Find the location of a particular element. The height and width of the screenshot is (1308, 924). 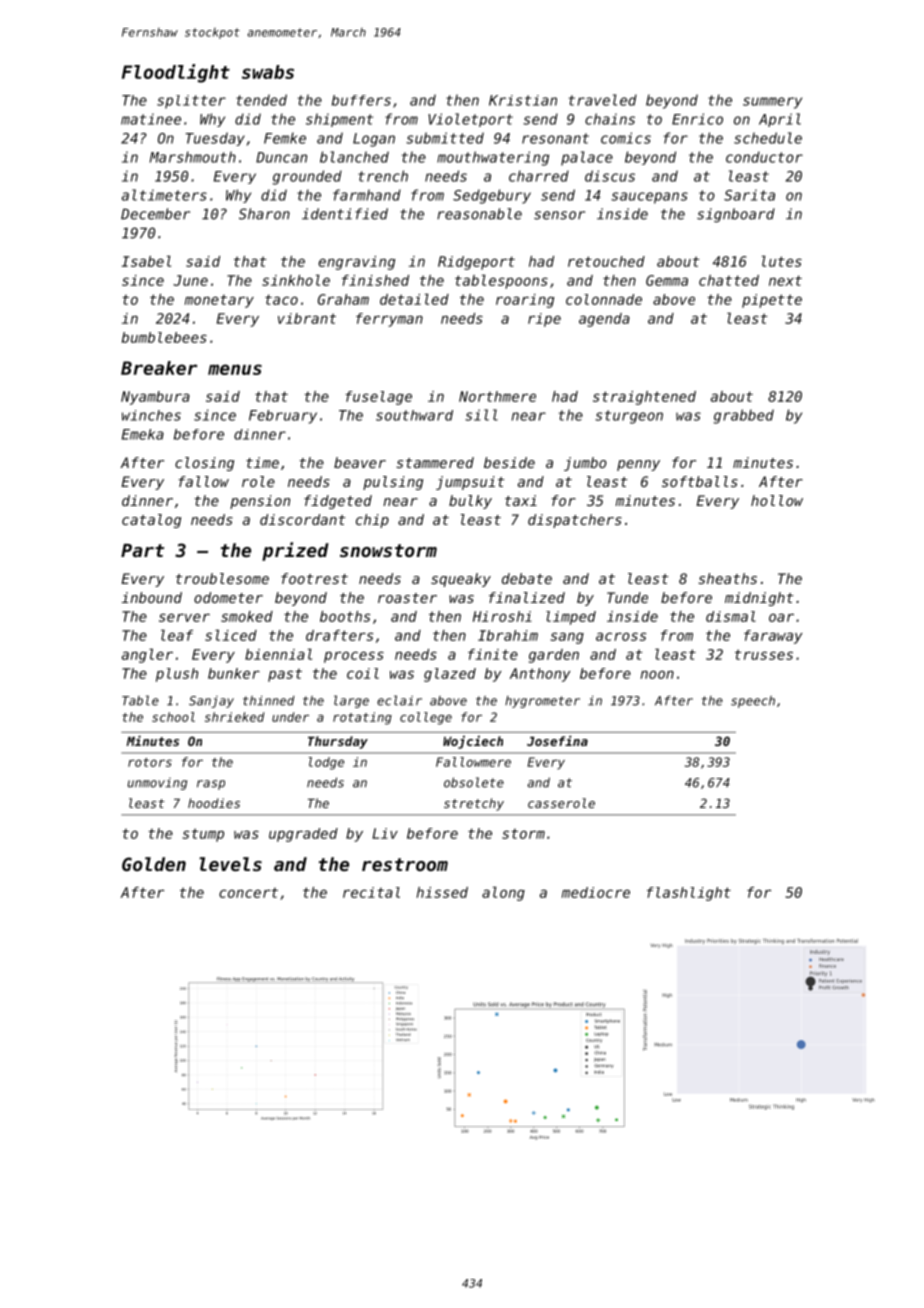

Enrico is located at coordinates (697, 119).
